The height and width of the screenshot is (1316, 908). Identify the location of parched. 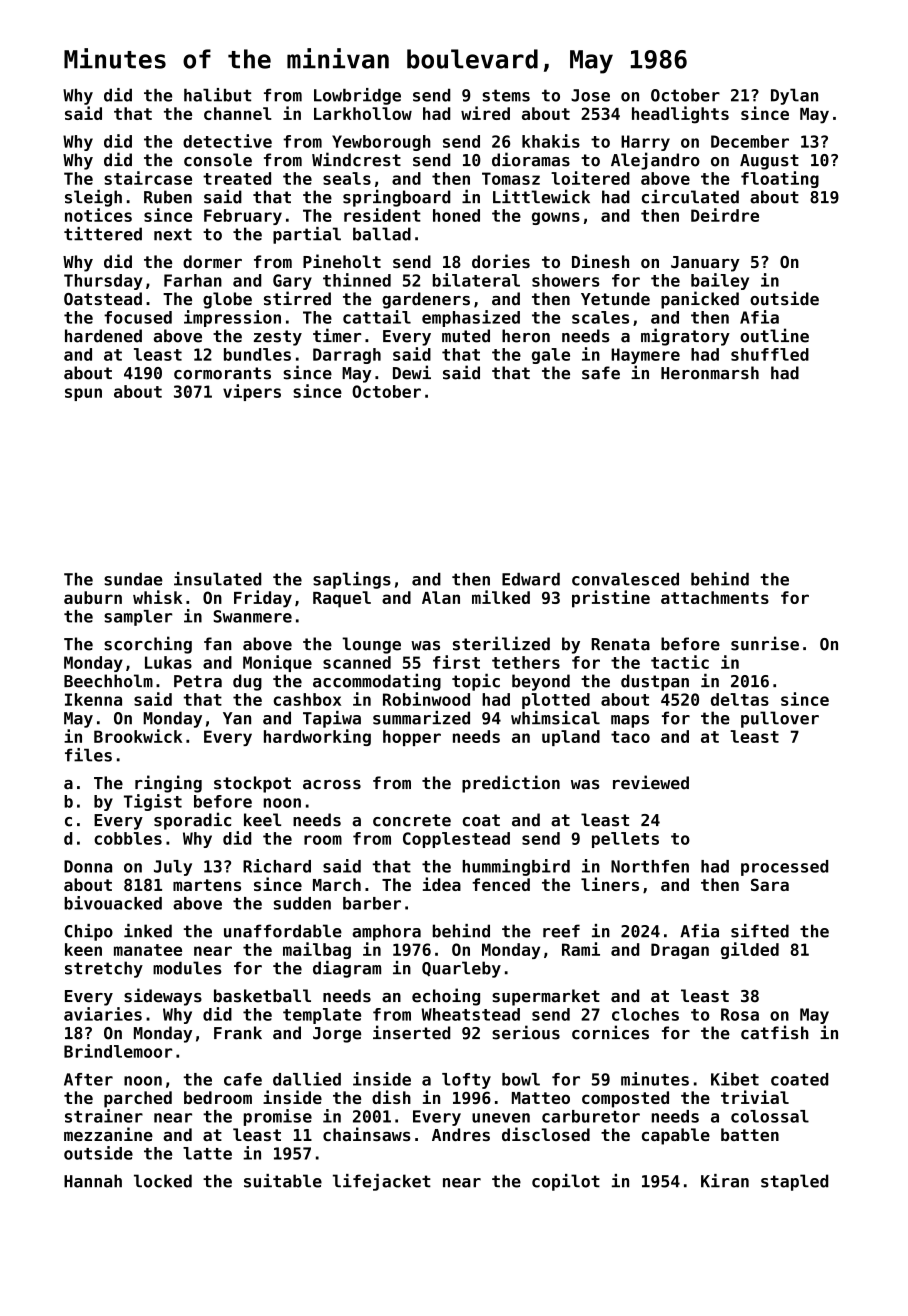
(138, 1099).
